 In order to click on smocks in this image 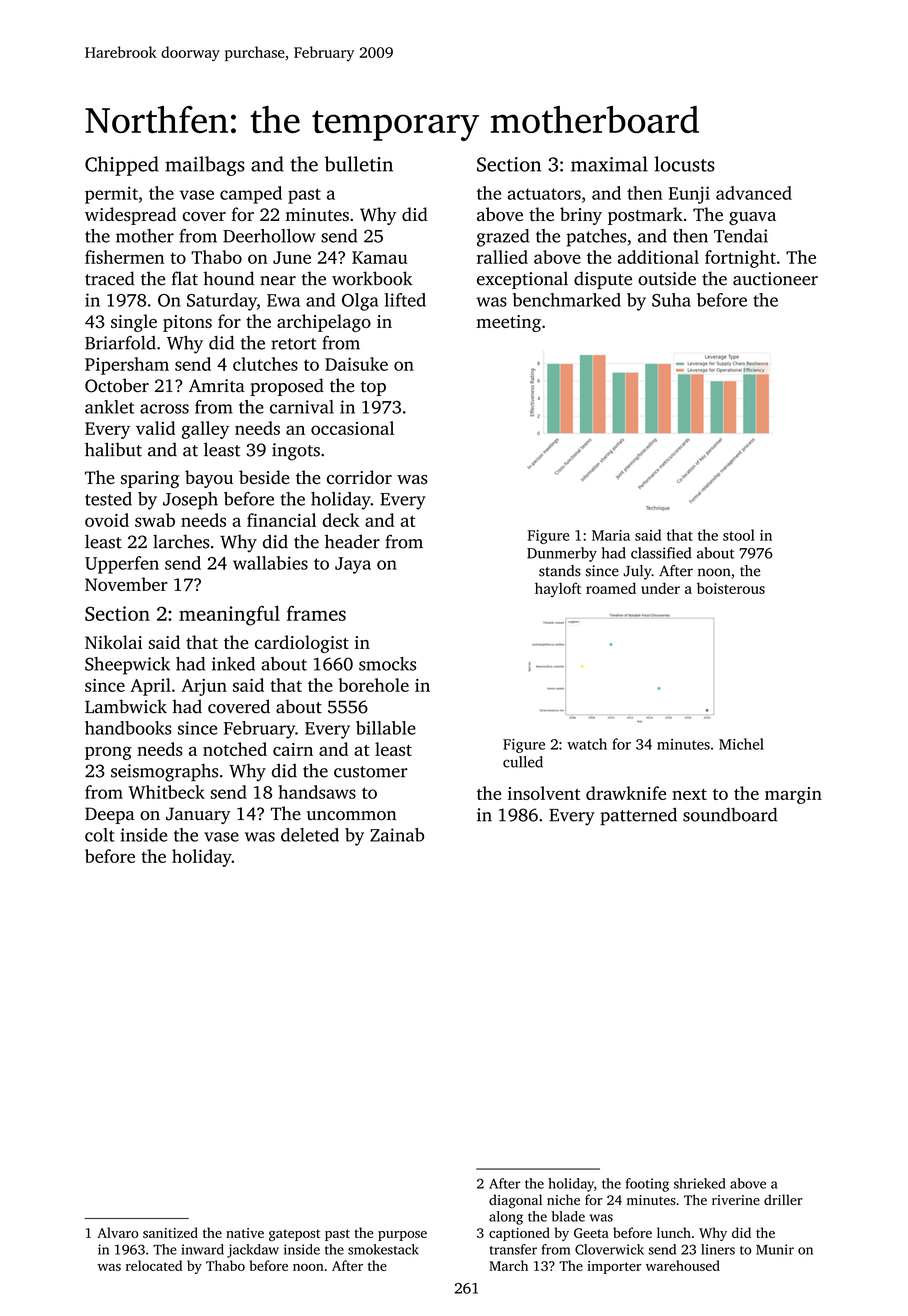, I will do `click(387, 664)`.
